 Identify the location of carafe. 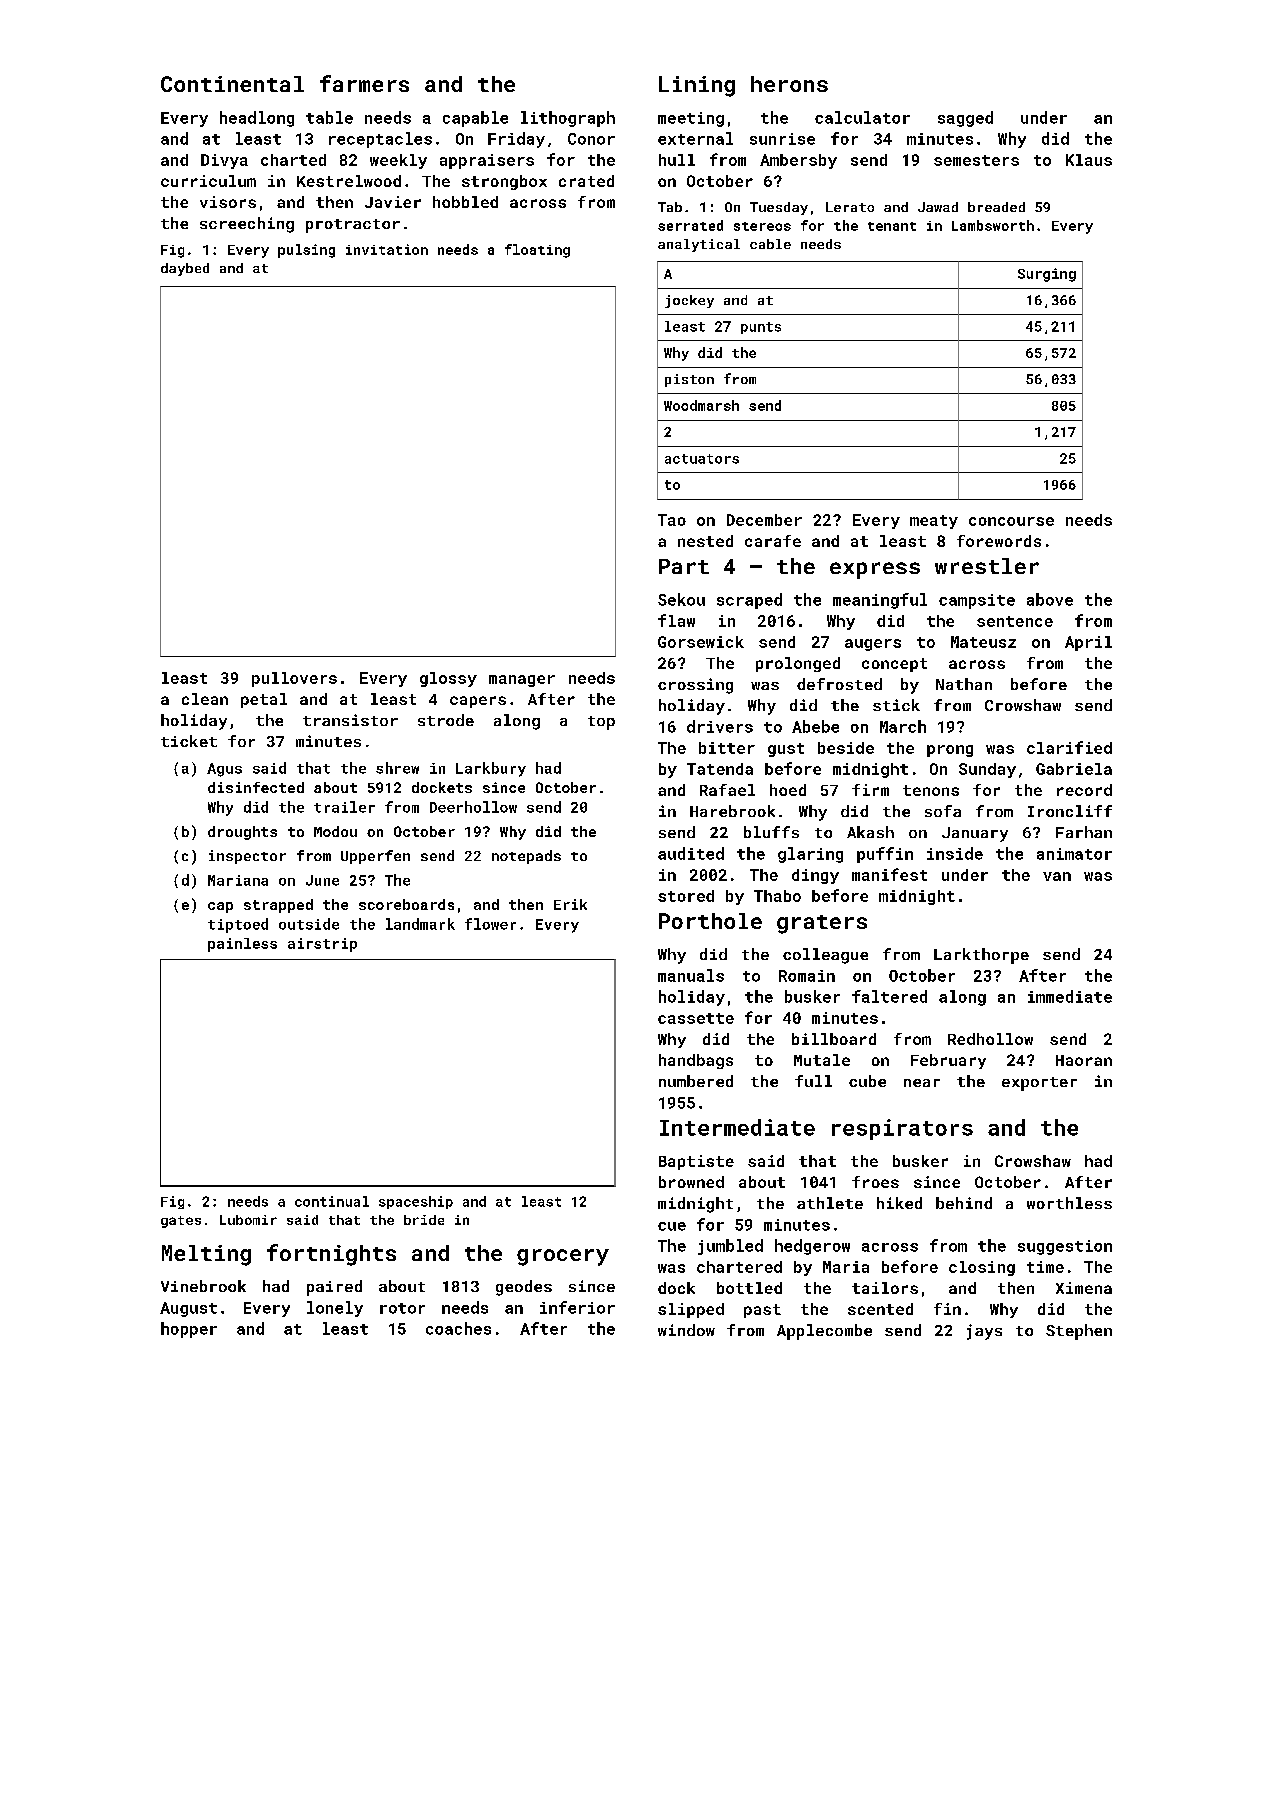
(773, 541).
